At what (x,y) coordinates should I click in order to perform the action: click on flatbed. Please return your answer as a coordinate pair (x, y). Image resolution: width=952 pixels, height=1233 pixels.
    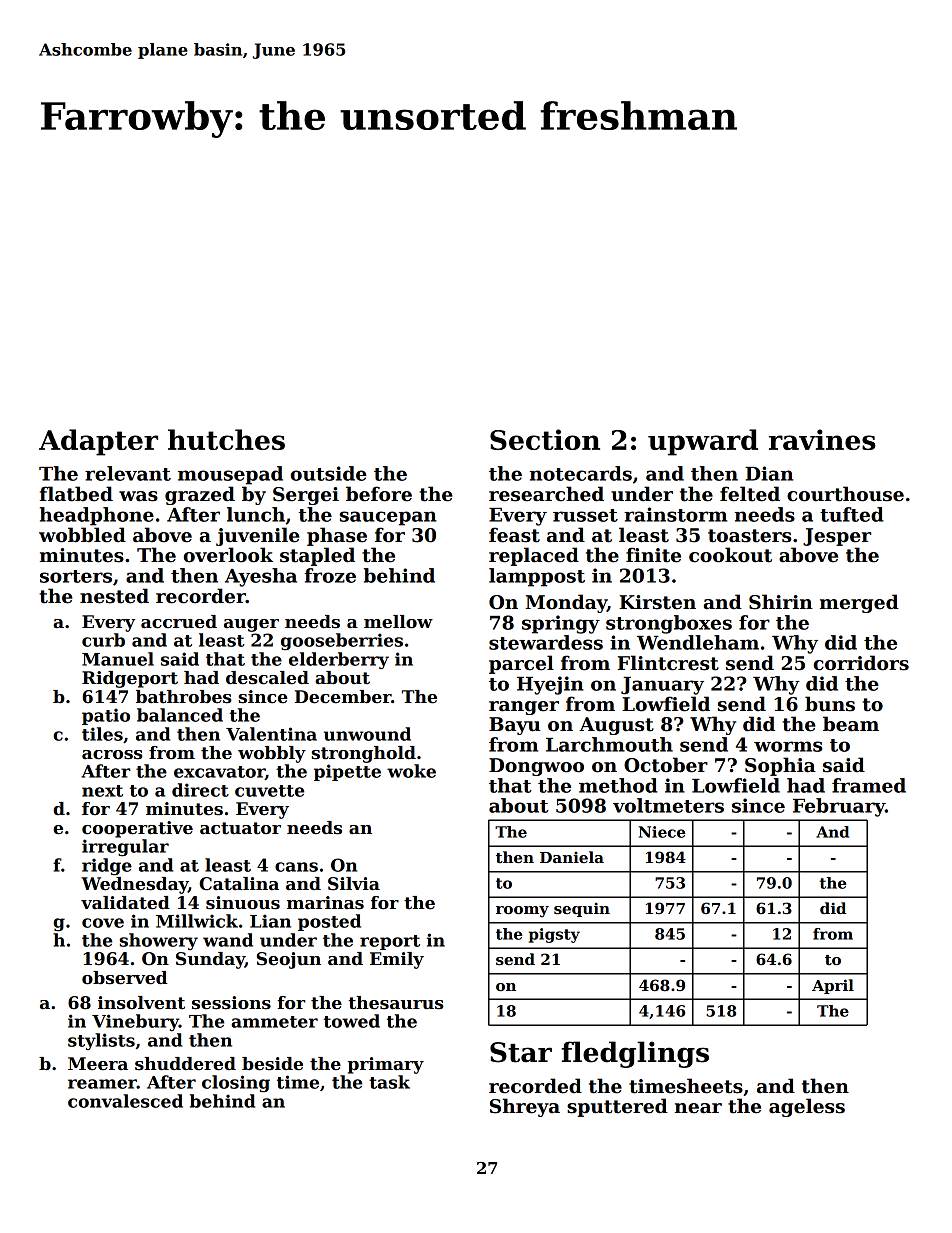
    Looking at the image, I should click on (76, 494).
